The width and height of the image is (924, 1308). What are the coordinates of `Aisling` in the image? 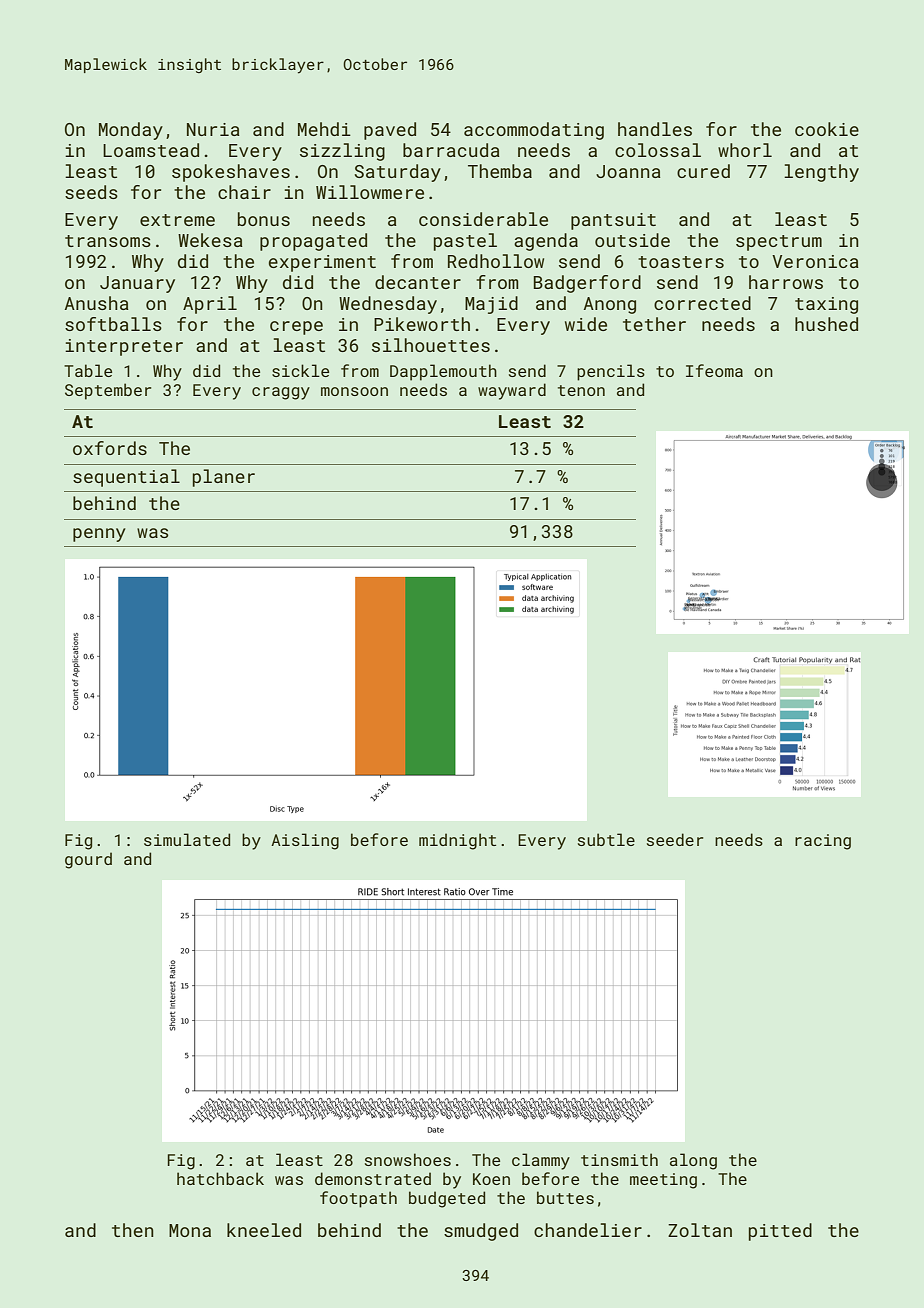 It's located at (305, 841).
